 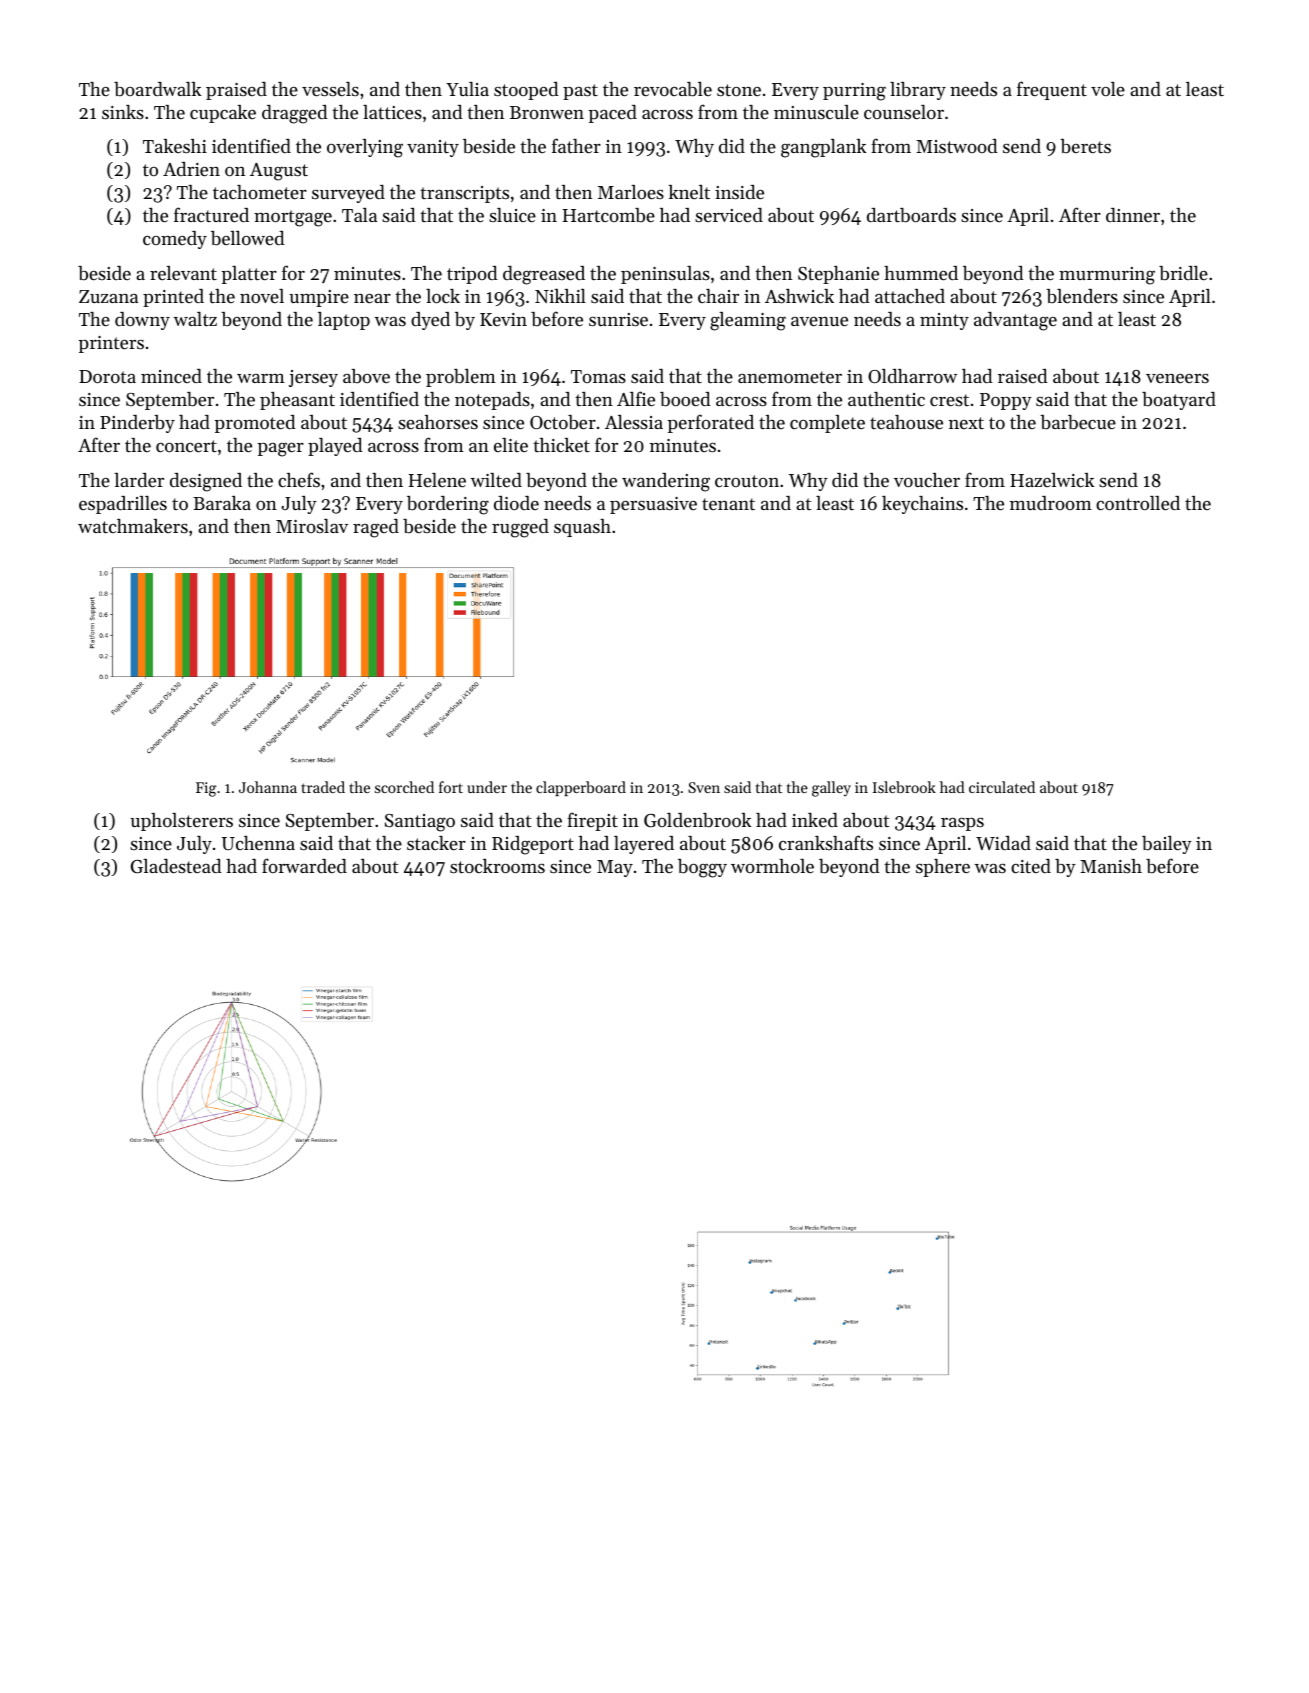 I want to click on Gladestead, so click(x=176, y=866).
